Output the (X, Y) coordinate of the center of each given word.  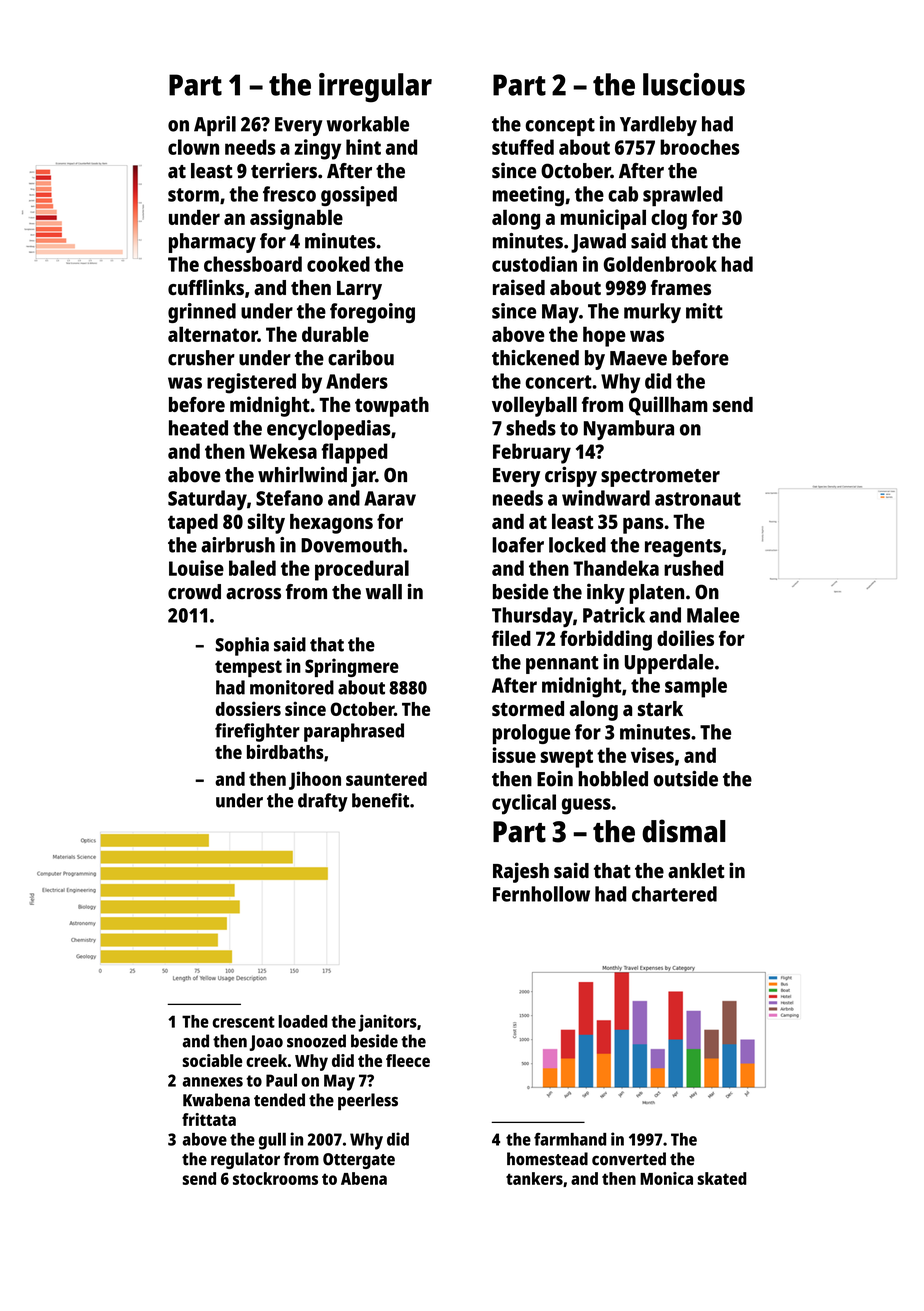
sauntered (386, 779)
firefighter (257, 732)
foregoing (372, 313)
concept (560, 127)
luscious (694, 84)
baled (252, 568)
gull (272, 1141)
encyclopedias (329, 430)
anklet (696, 871)
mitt (704, 311)
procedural (362, 570)
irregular (375, 88)
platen (656, 594)
